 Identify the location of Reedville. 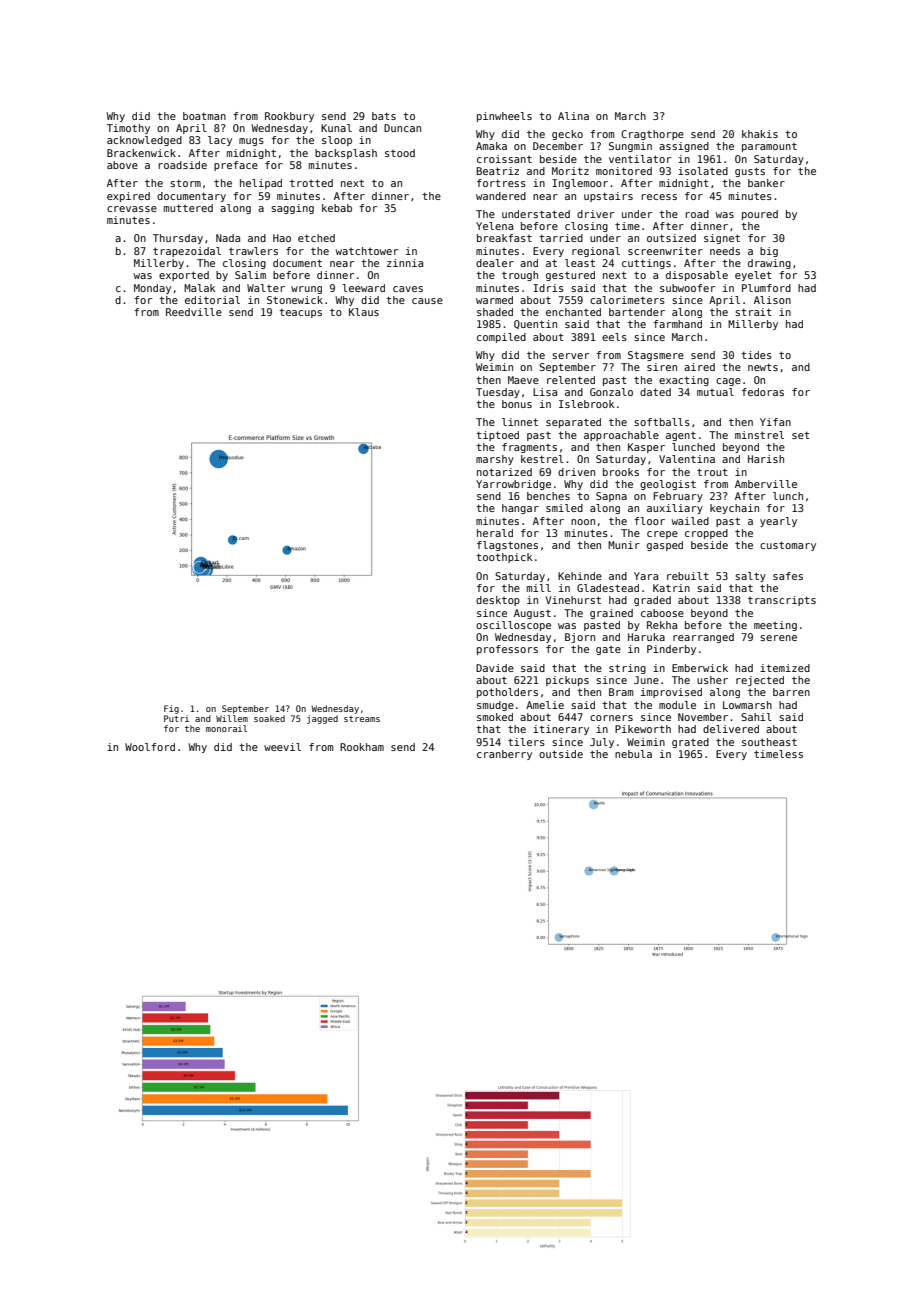
(194, 312).
